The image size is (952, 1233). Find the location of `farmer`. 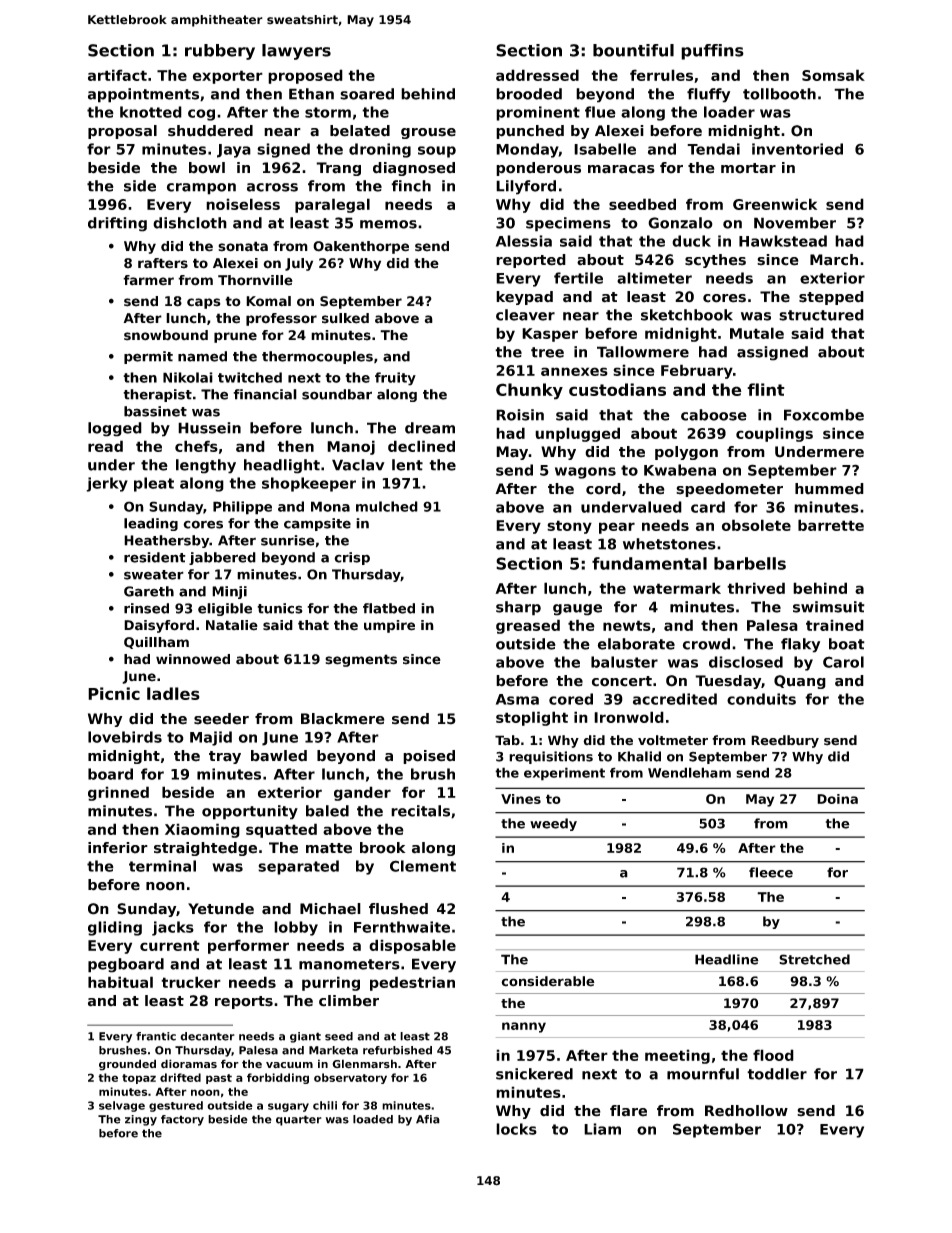

farmer is located at coordinates (148, 280).
